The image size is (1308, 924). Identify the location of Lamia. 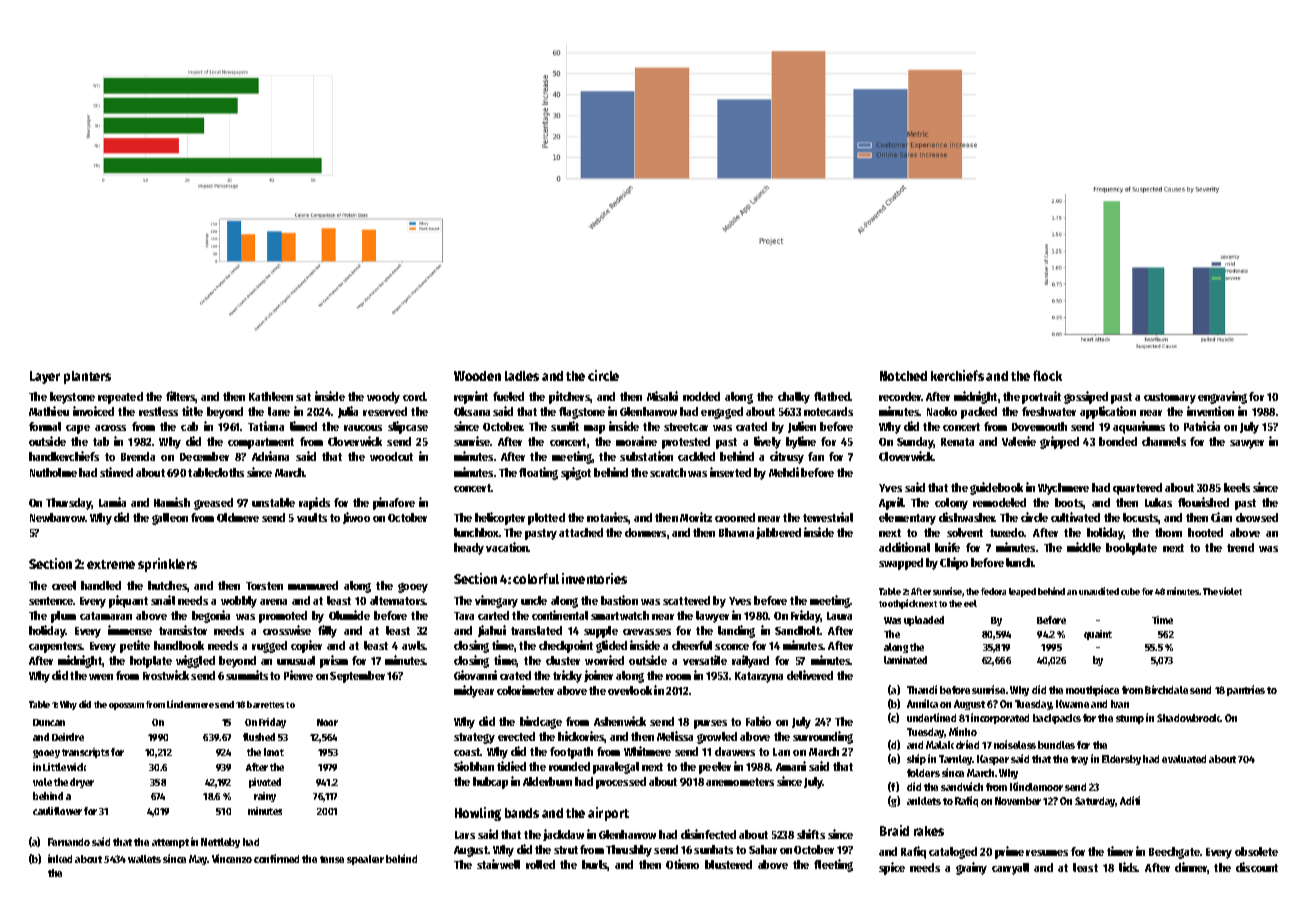
(112, 502).
